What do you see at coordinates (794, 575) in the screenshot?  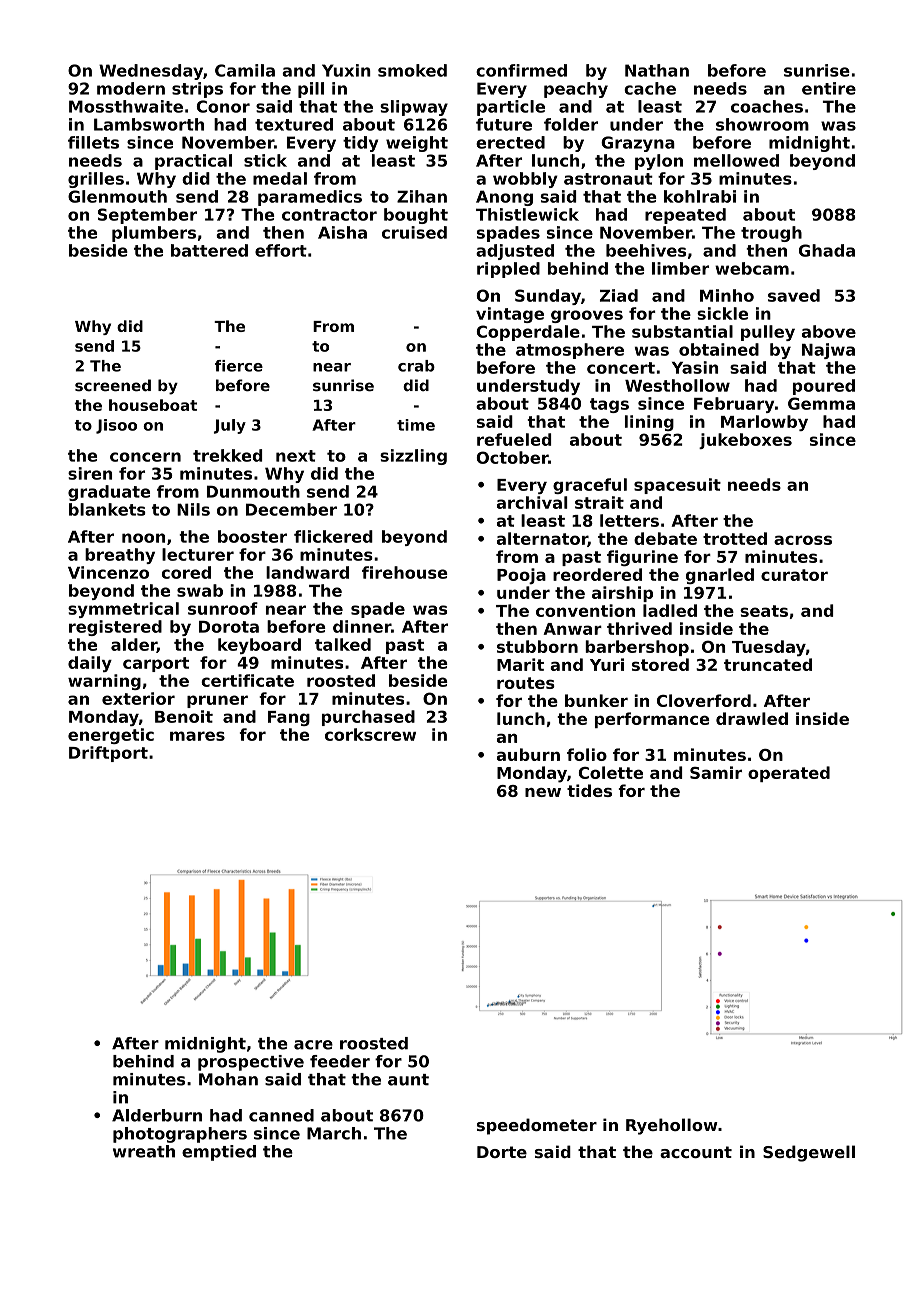 I see `curator` at bounding box center [794, 575].
